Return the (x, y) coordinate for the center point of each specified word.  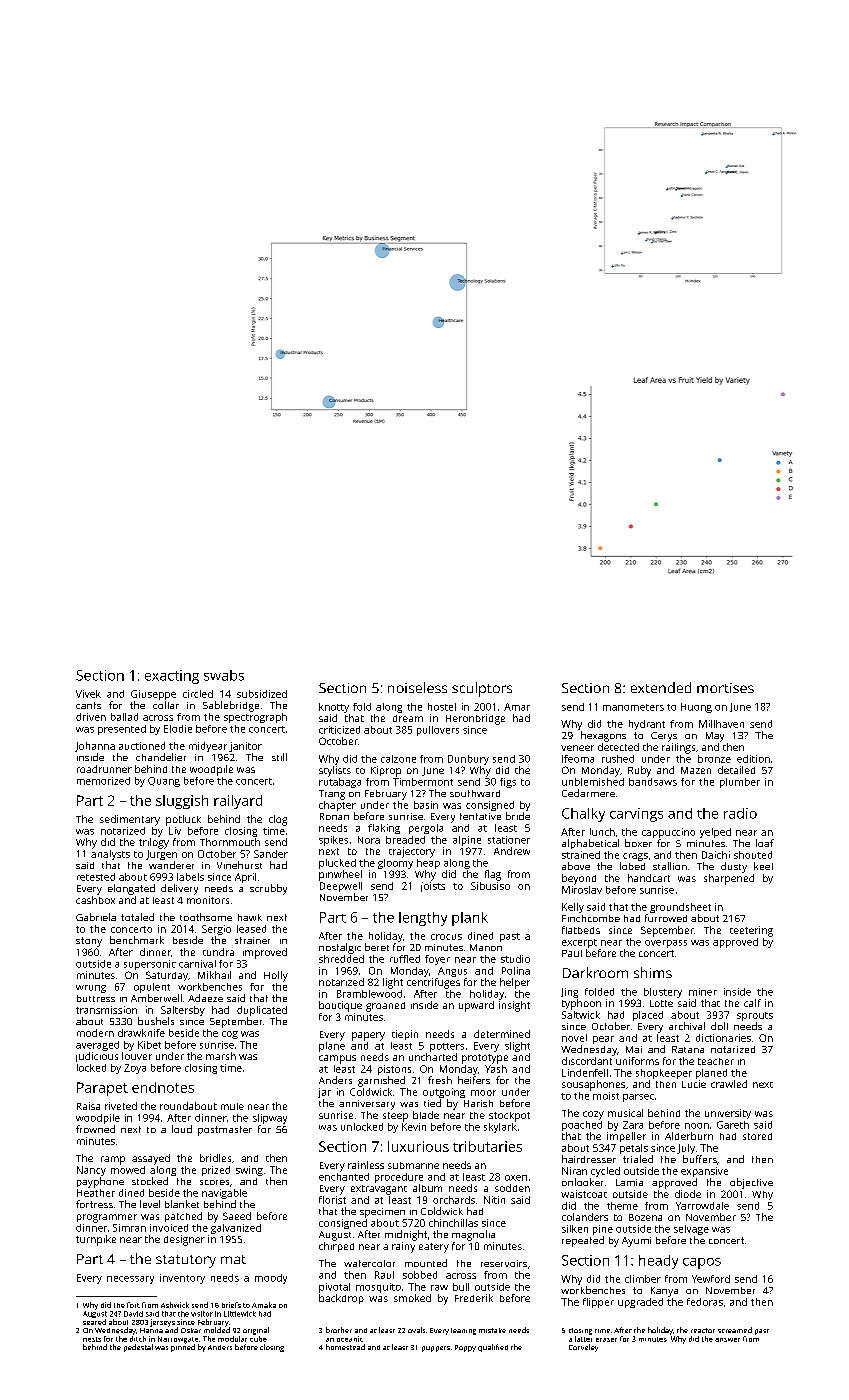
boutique (340, 1006)
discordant (587, 1061)
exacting (172, 677)
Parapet (102, 1089)
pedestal (138, 1348)
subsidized (262, 694)
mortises (725, 688)
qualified (493, 1348)
